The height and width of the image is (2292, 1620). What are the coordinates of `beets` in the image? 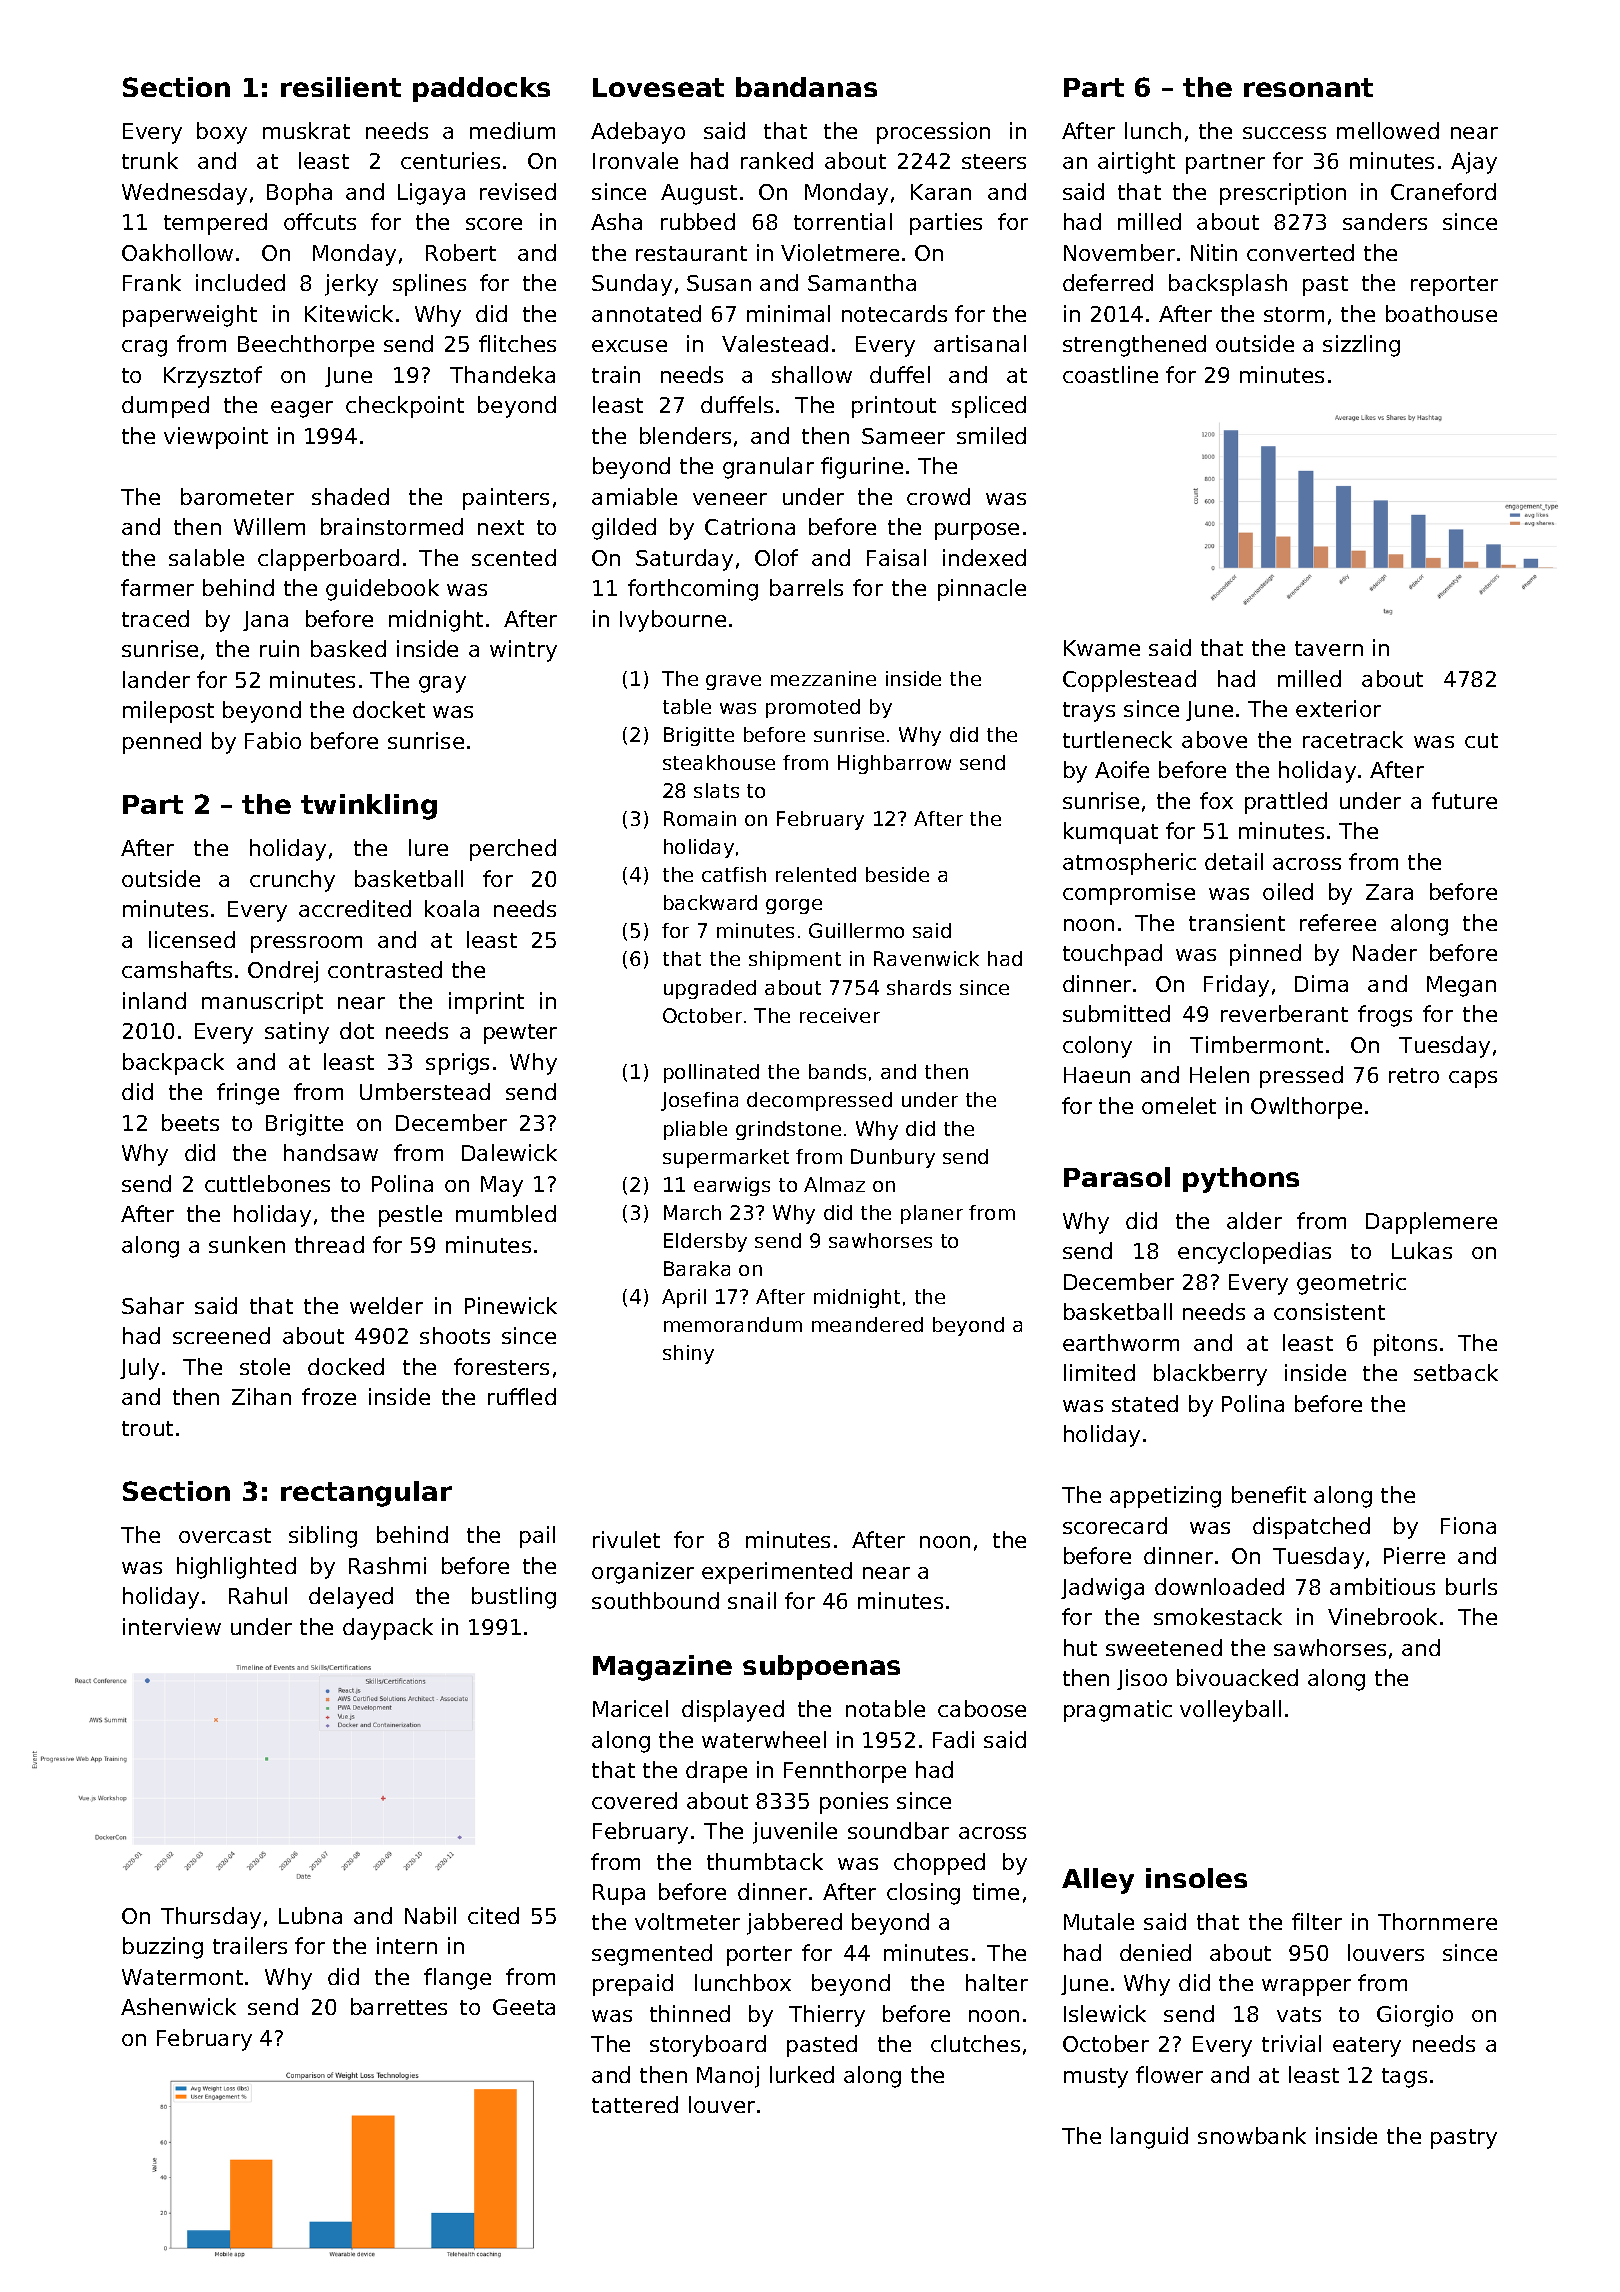 It's located at (190, 1122).
